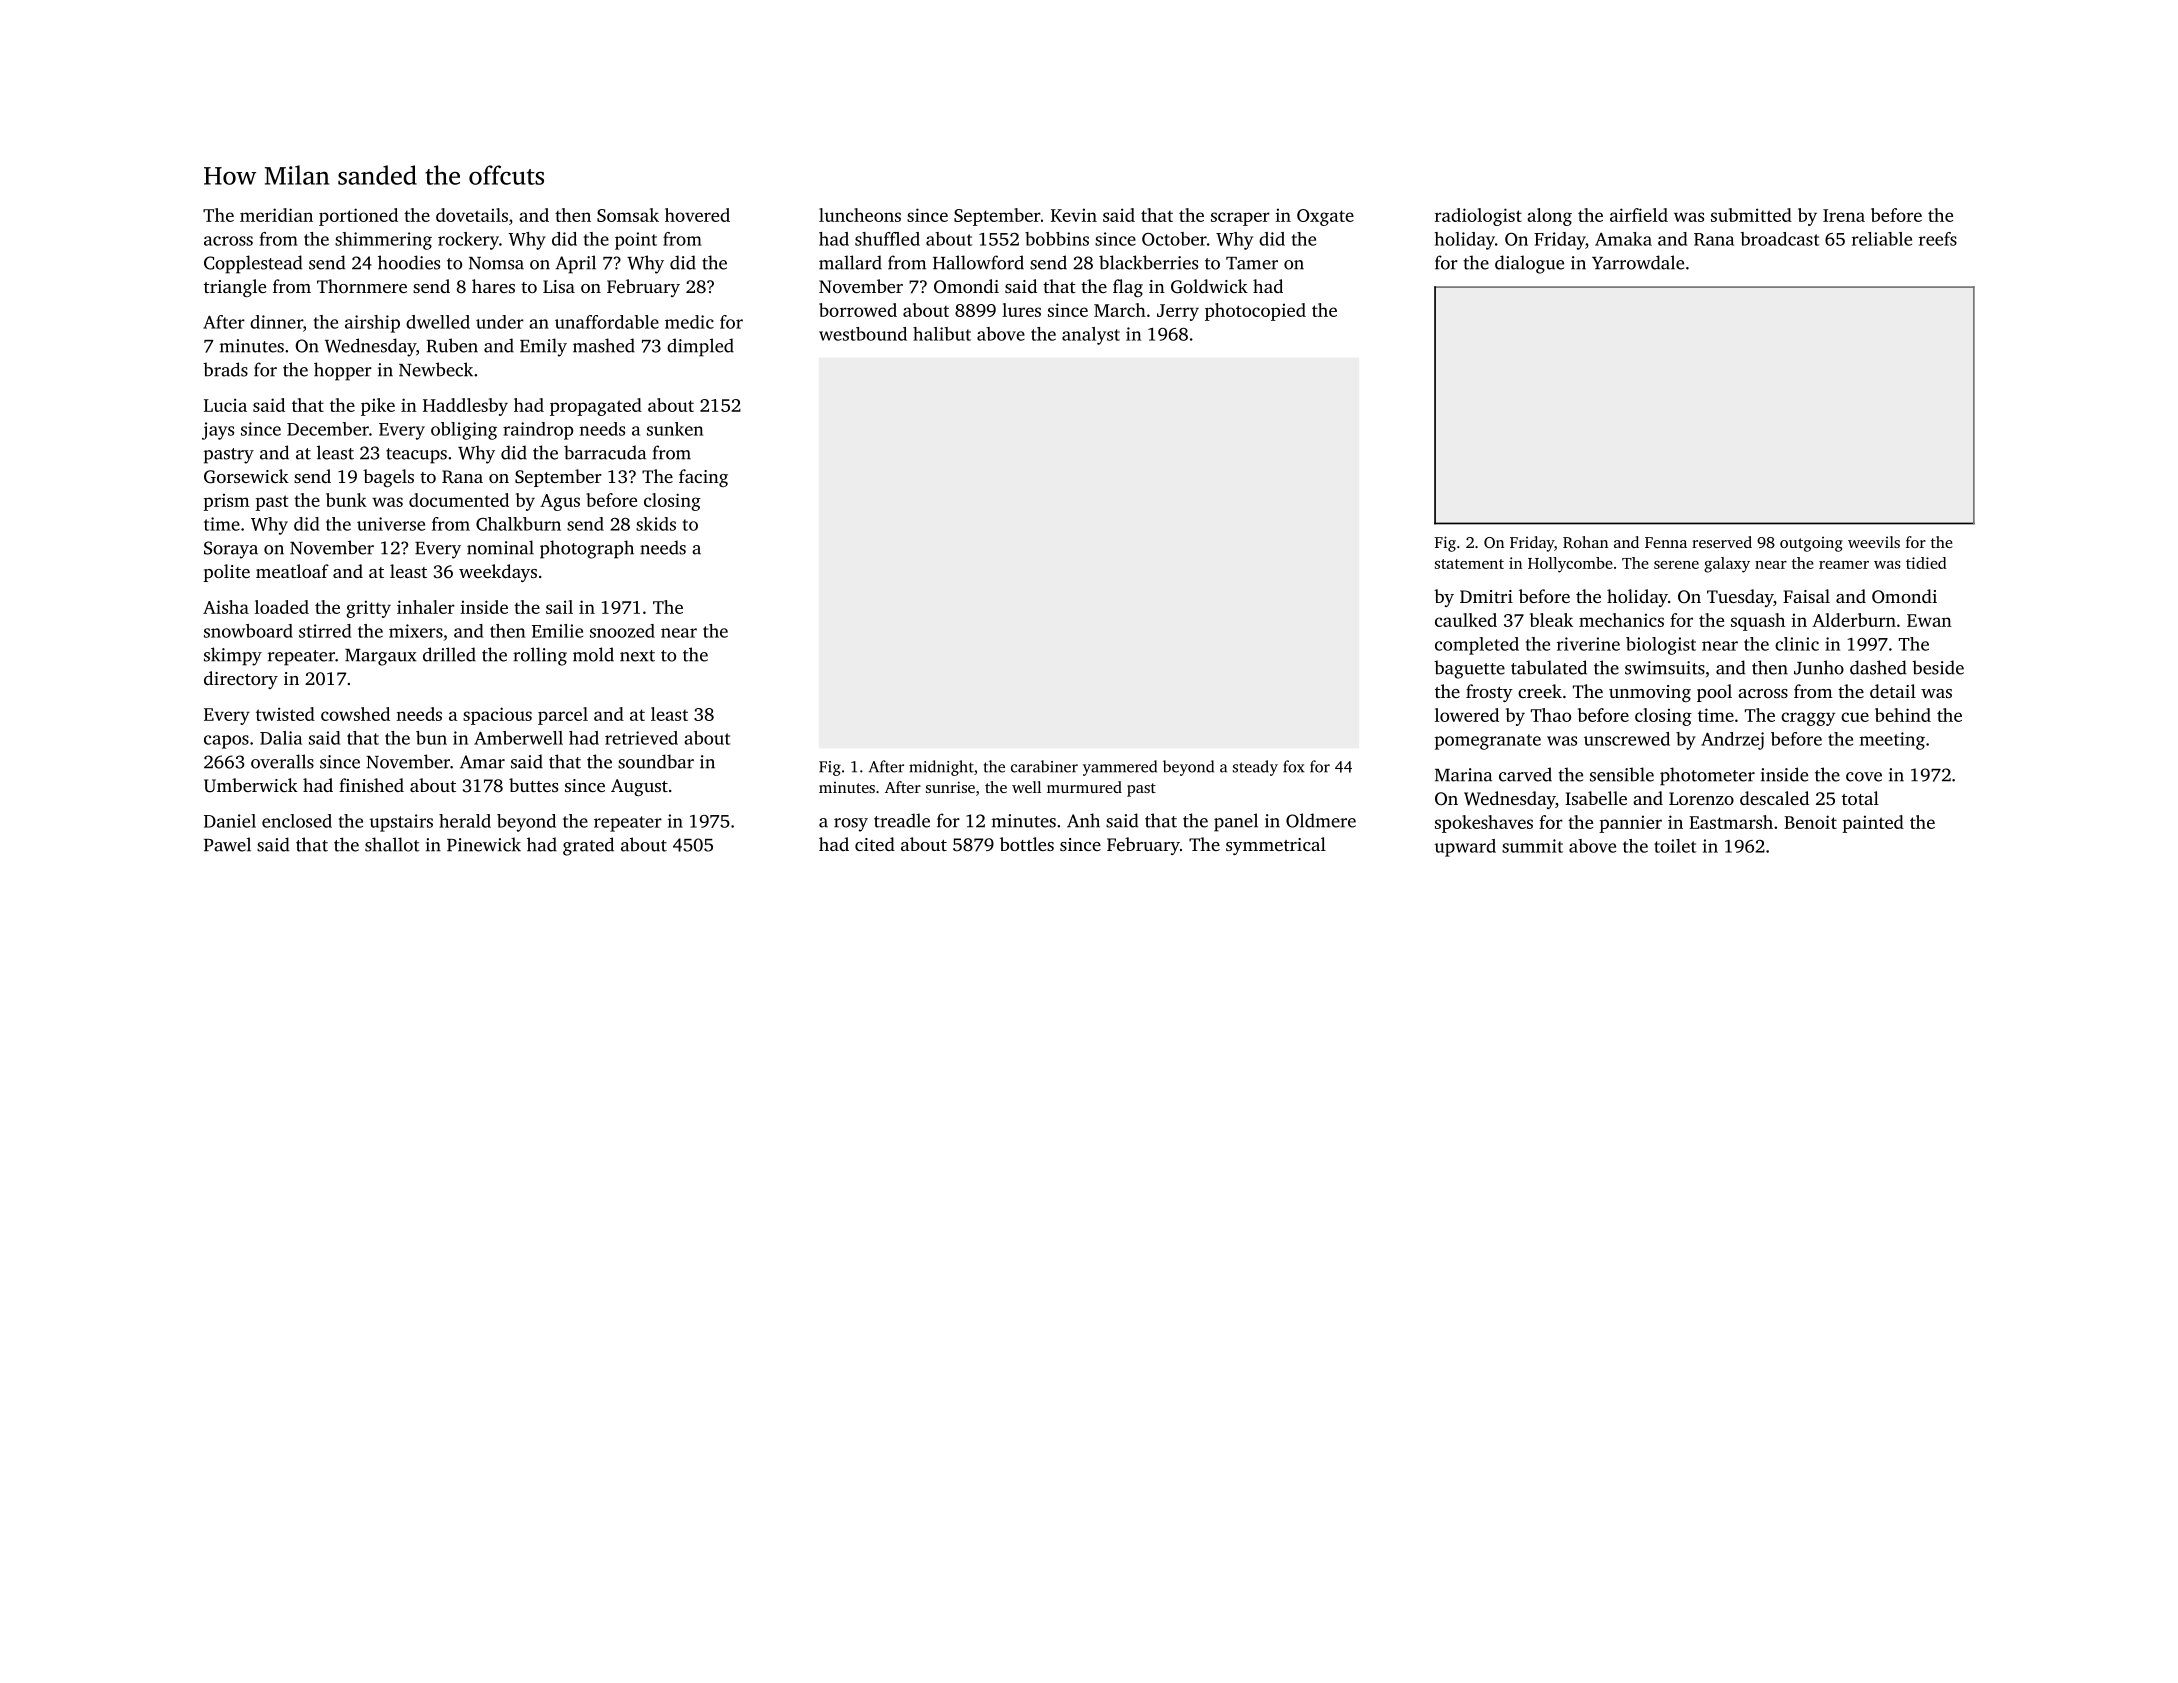 The image size is (2178, 1683). Describe the element at coordinates (1722, 542) in the page. I see `reserved` at that location.
